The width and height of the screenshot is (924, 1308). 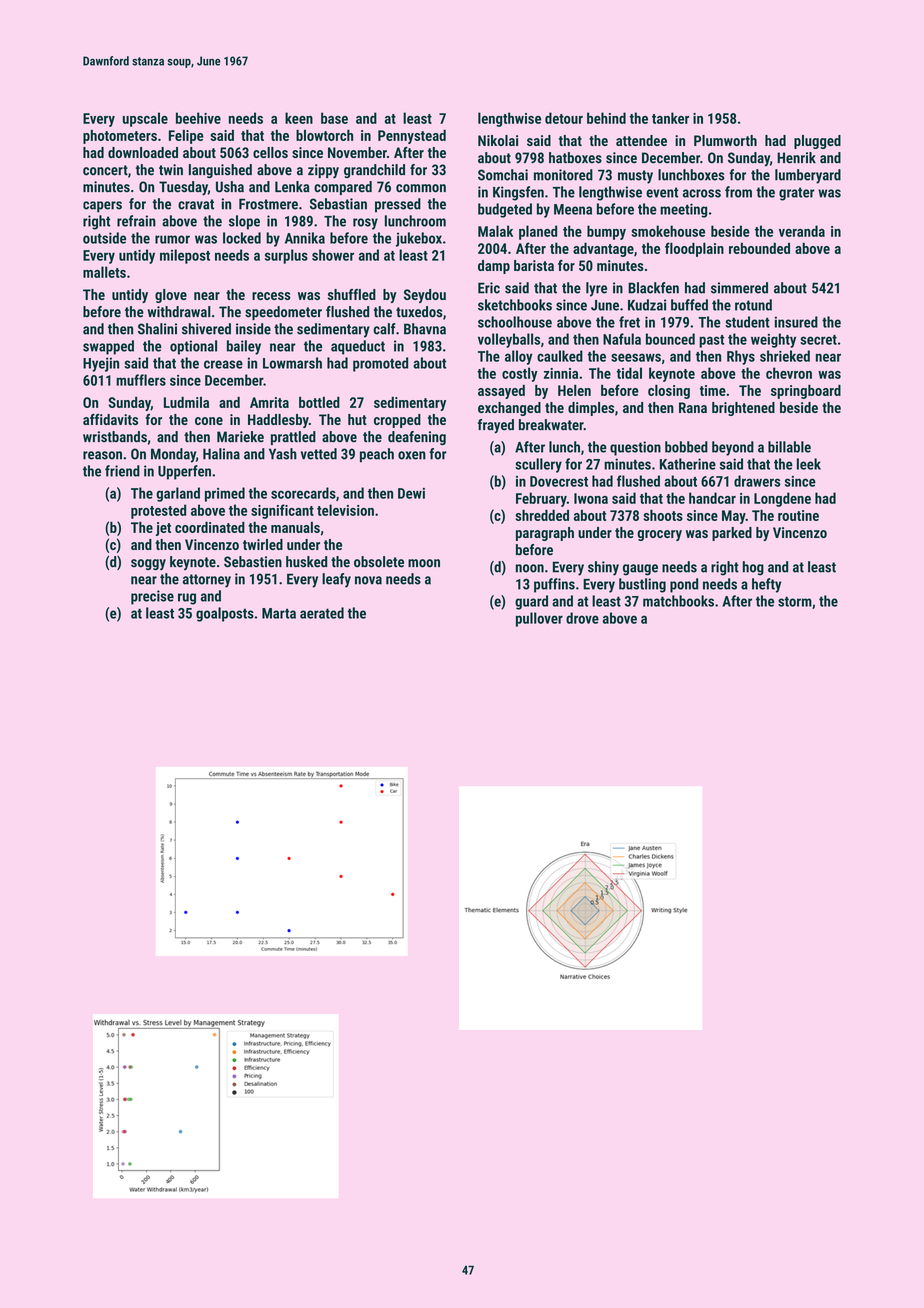 I want to click on television, so click(x=345, y=510).
